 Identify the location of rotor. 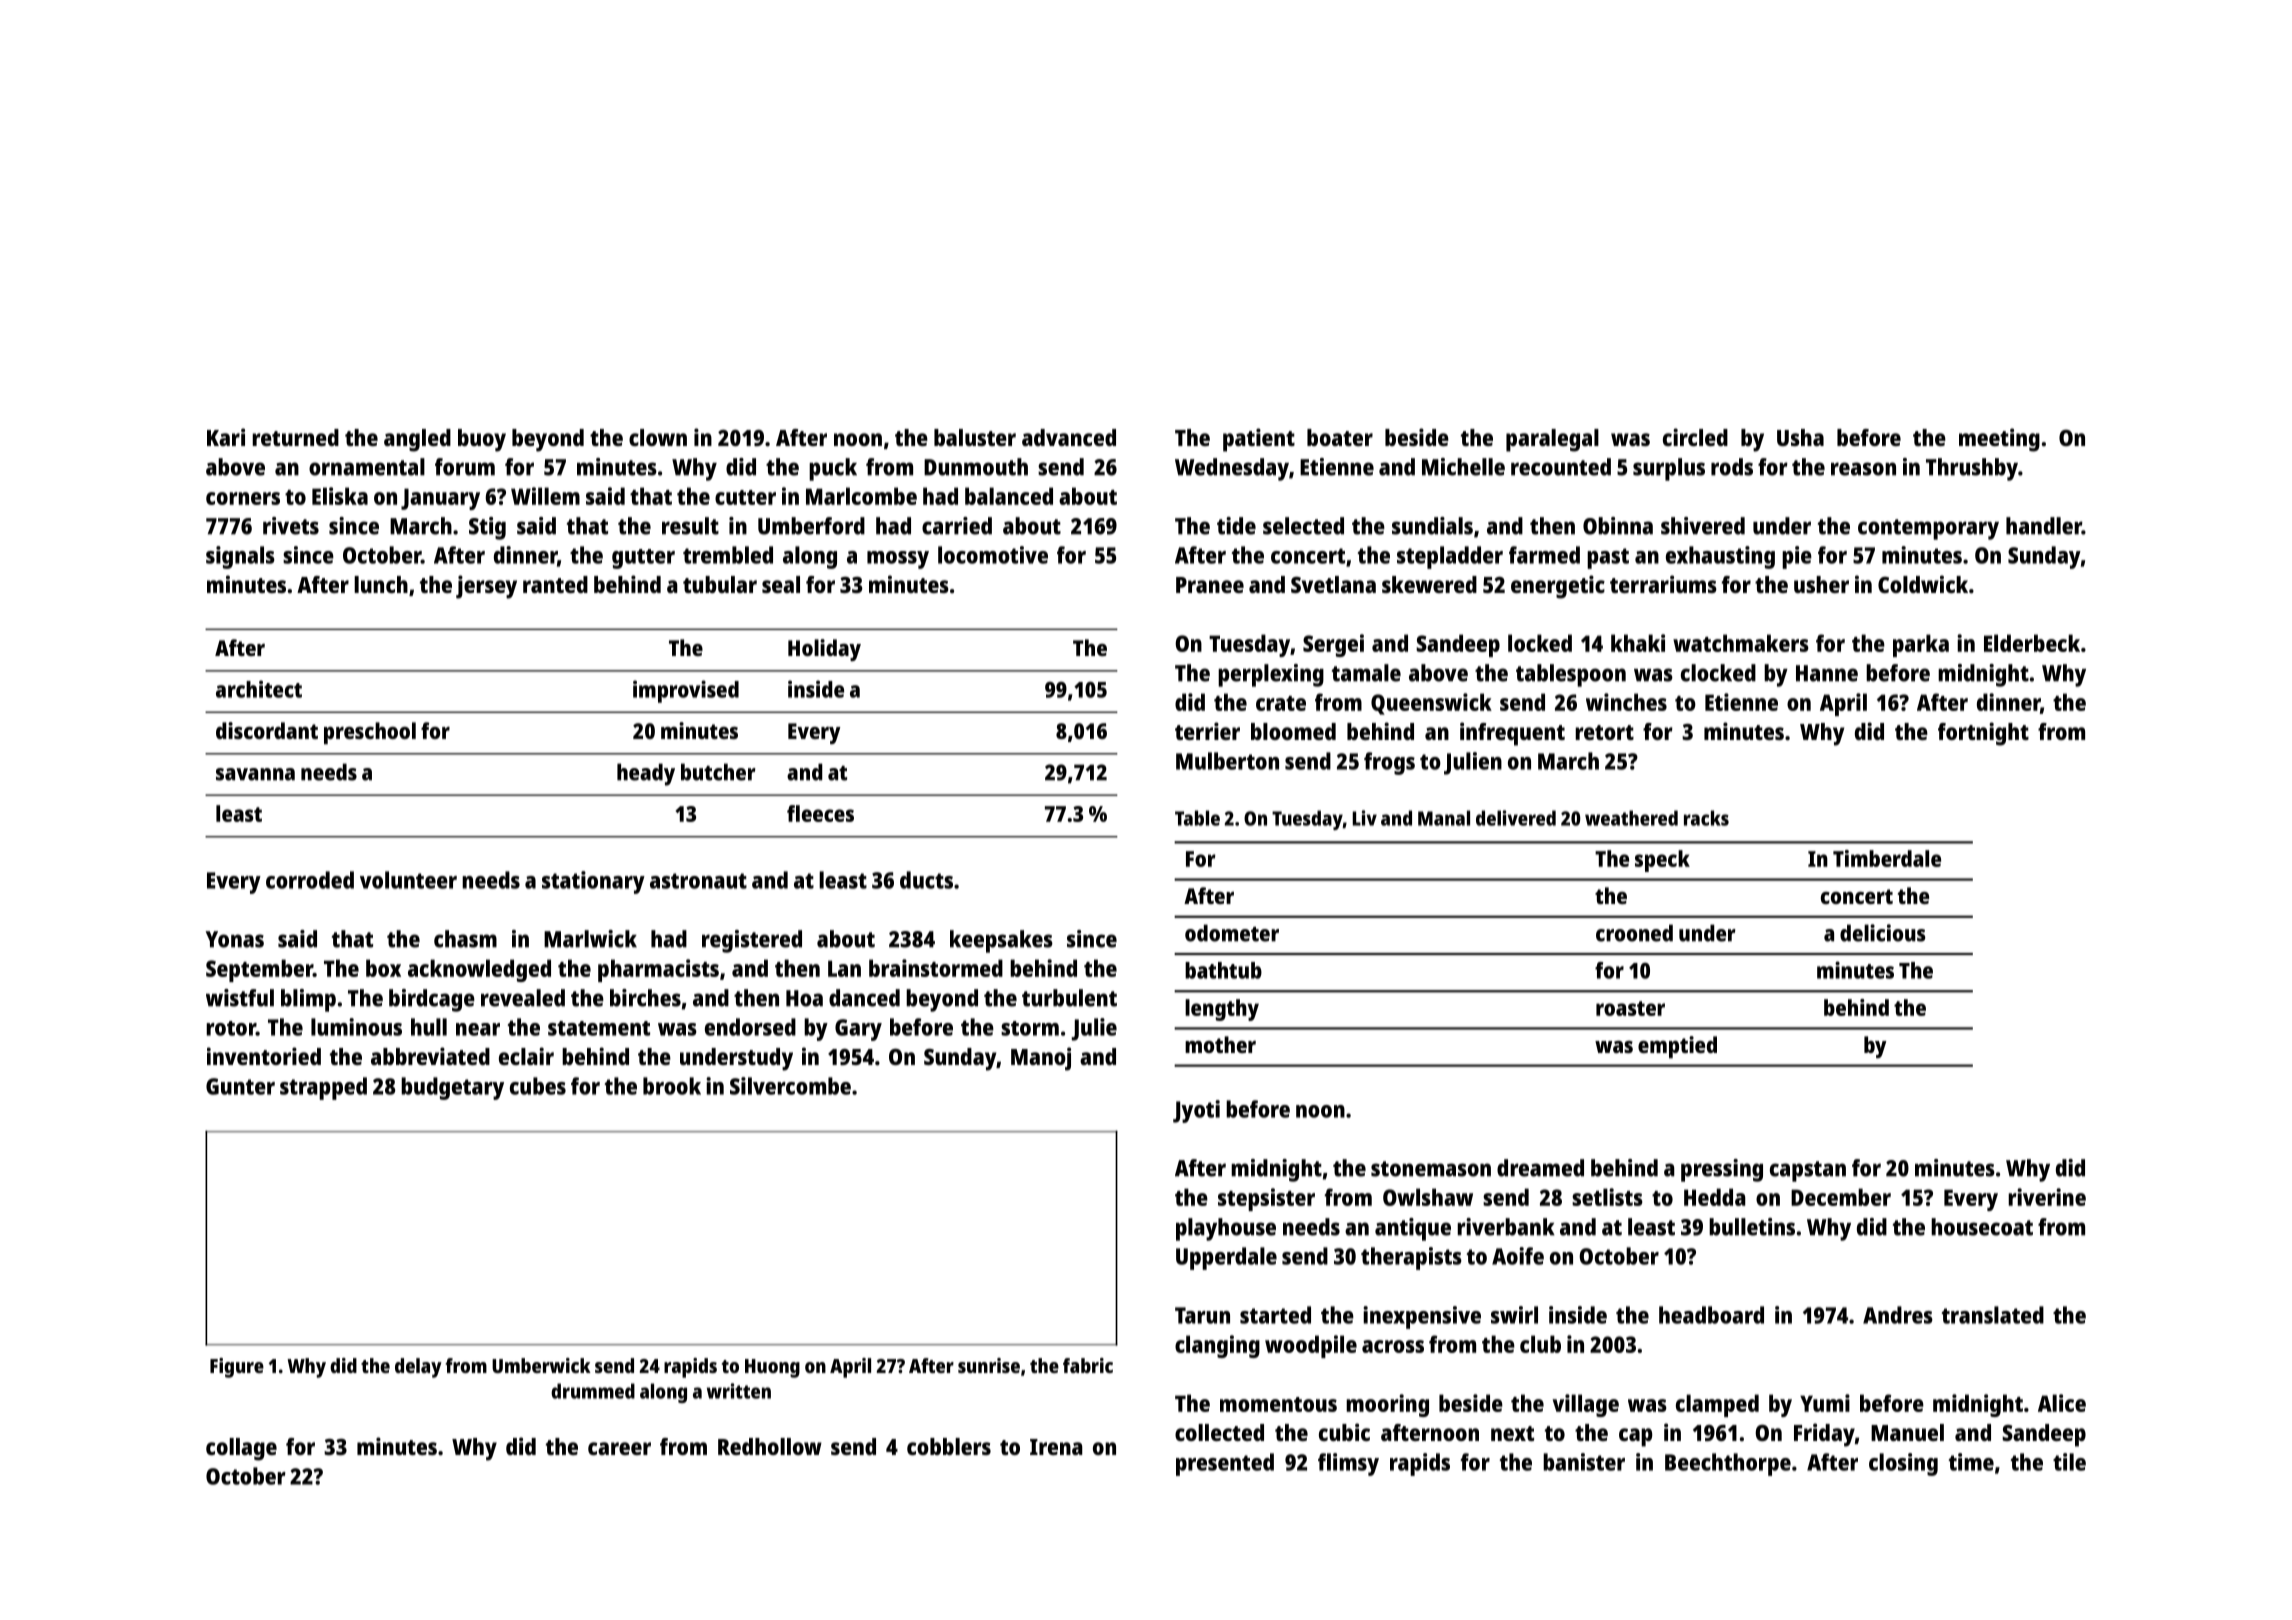
(231, 1028).
